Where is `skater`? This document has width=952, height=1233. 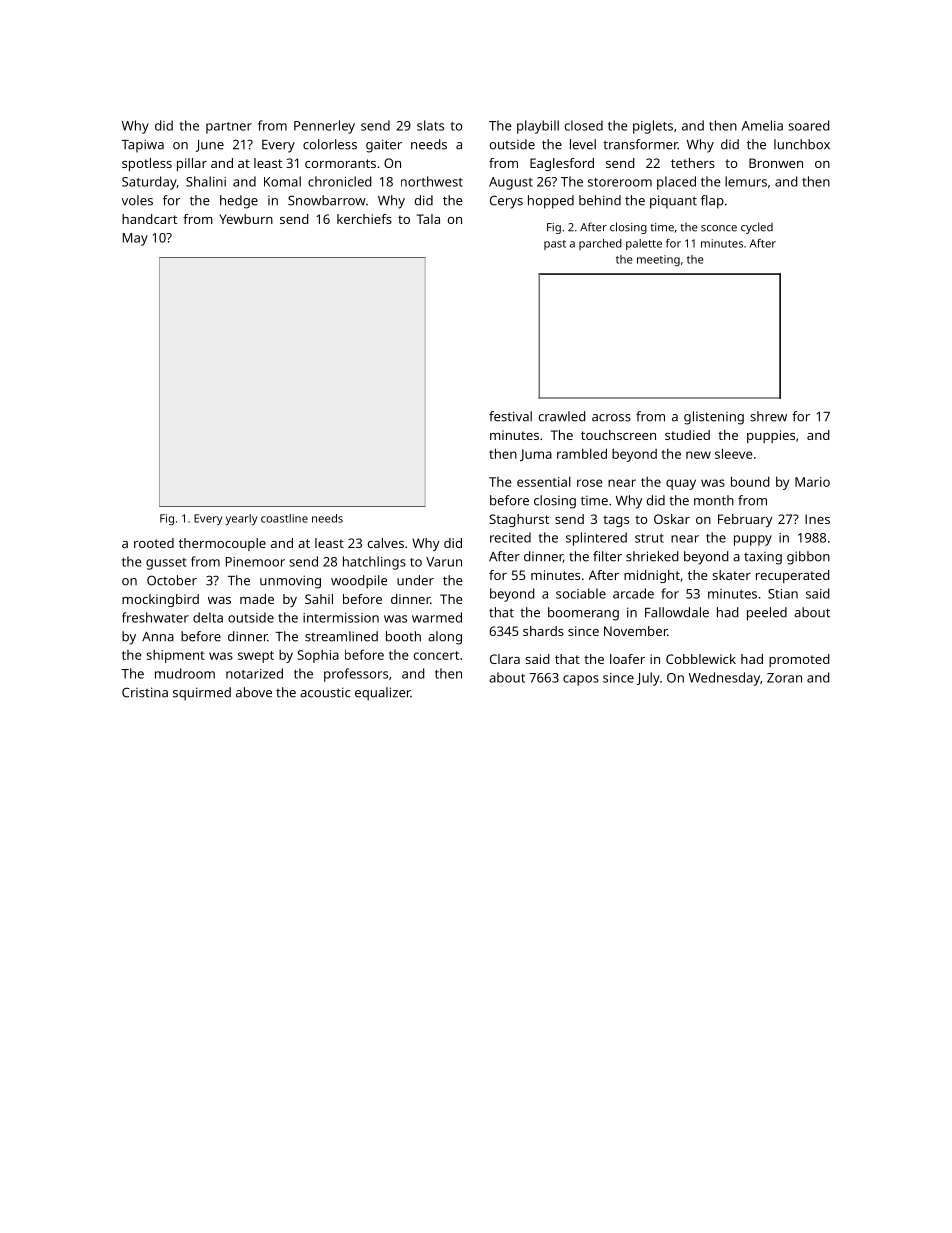
skater is located at coordinates (731, 575).
